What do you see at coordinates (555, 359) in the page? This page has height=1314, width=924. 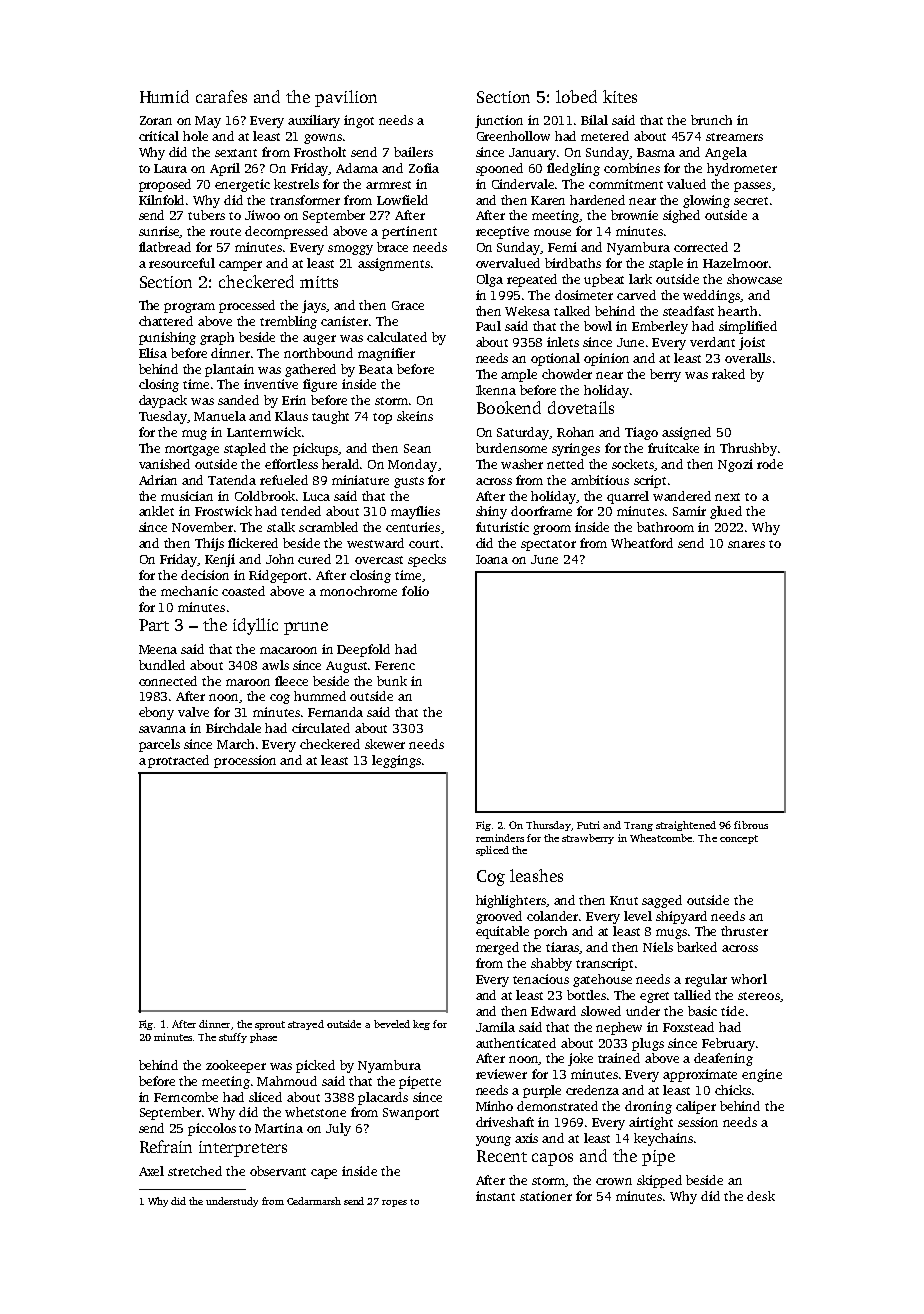 I see `optional` at bounding box center [555, 359].
